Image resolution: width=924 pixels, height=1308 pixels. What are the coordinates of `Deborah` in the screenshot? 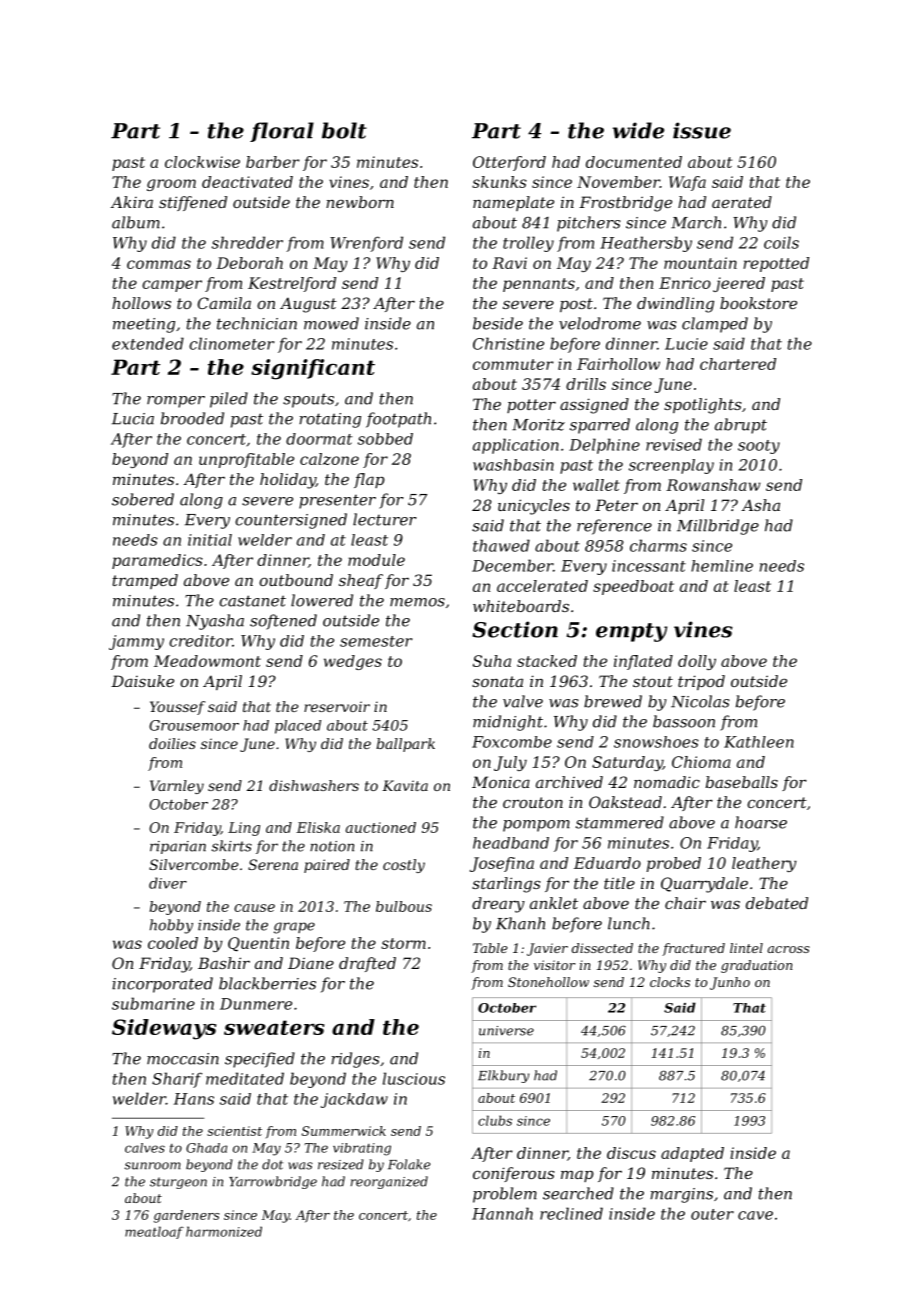 It's located at (249, 263).
